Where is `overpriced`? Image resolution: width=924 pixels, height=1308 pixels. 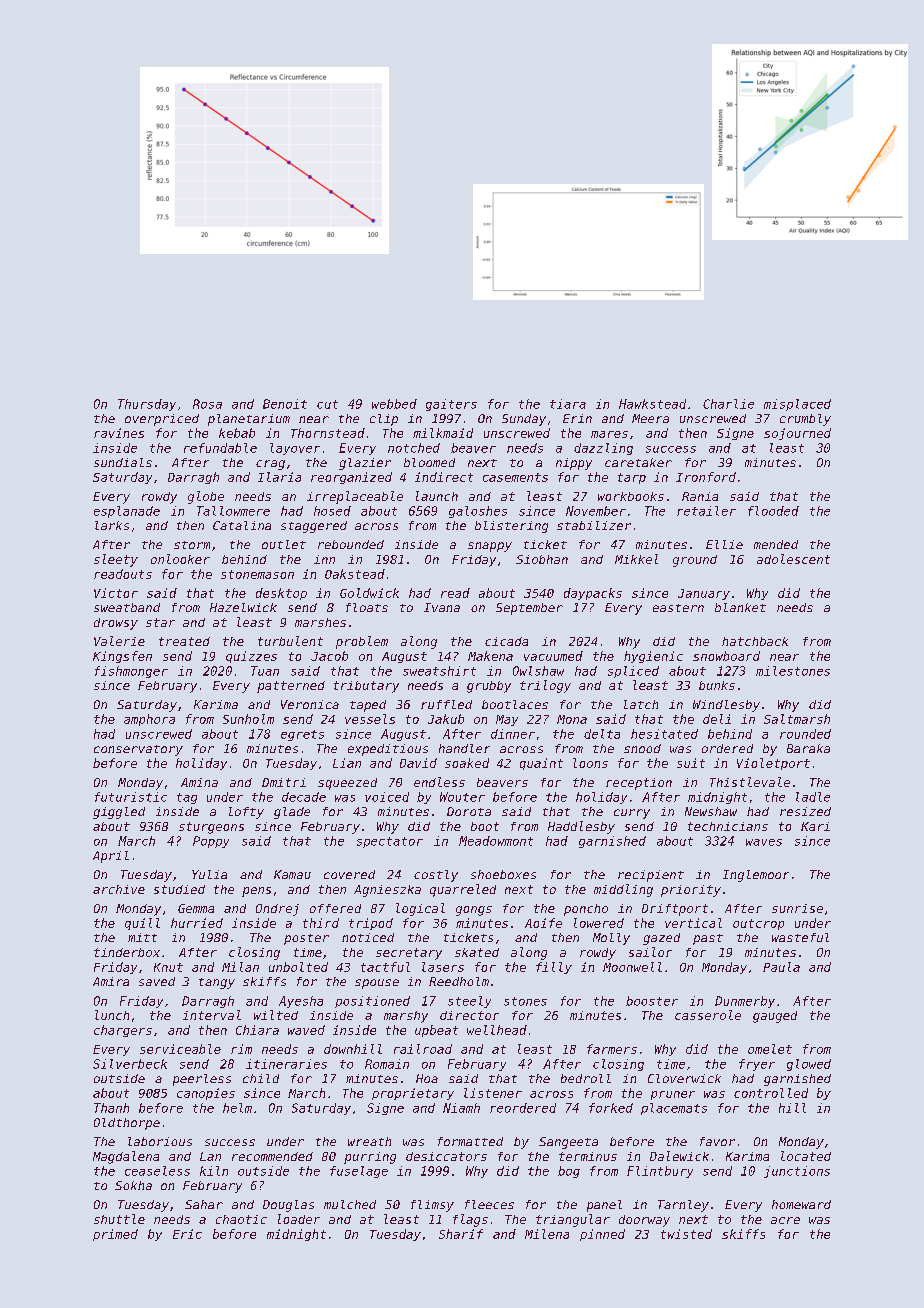 overpriced is located at coordinates (162, 420).
